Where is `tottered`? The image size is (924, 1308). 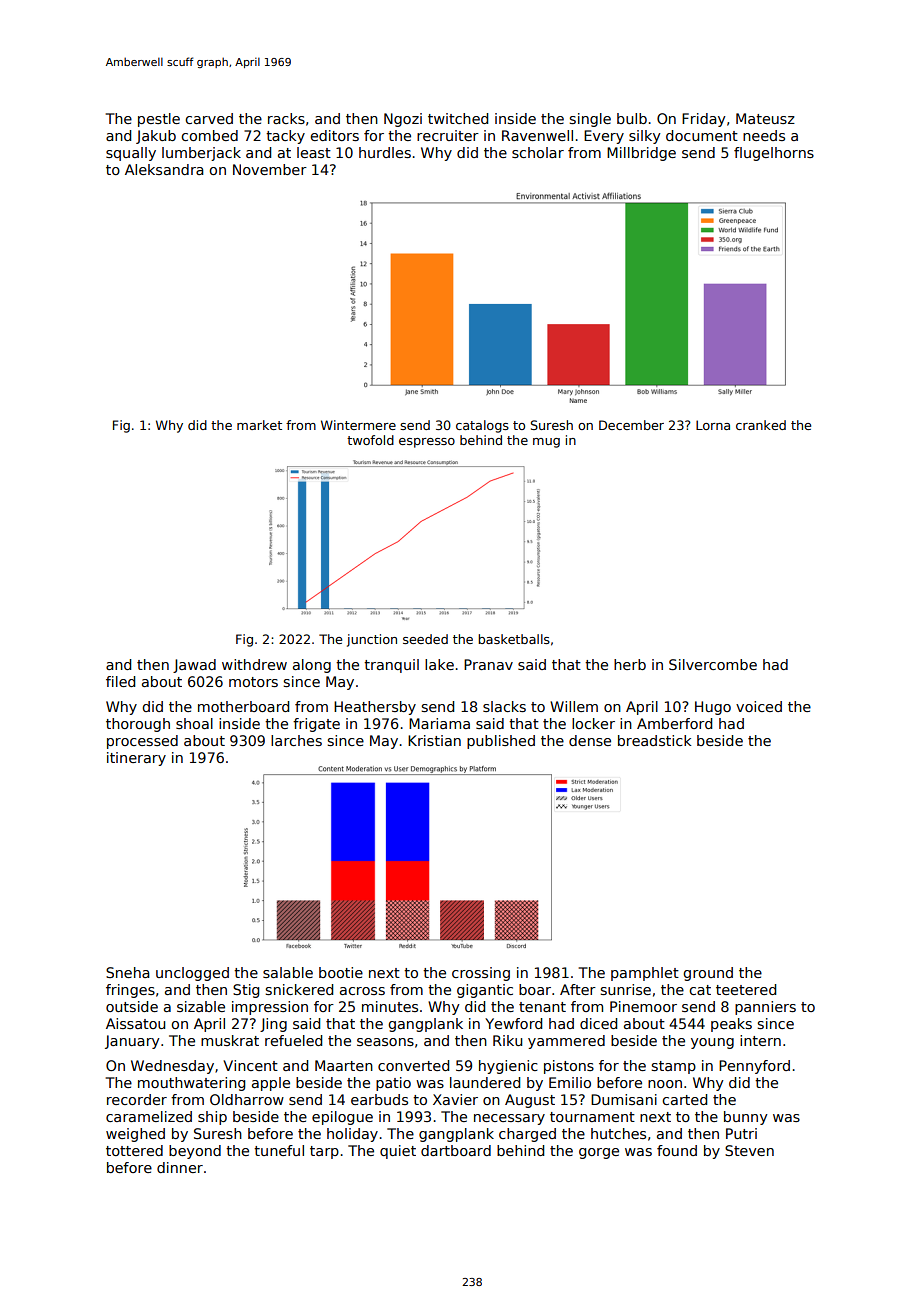
tottered is located at coordinates (134, 1150).
